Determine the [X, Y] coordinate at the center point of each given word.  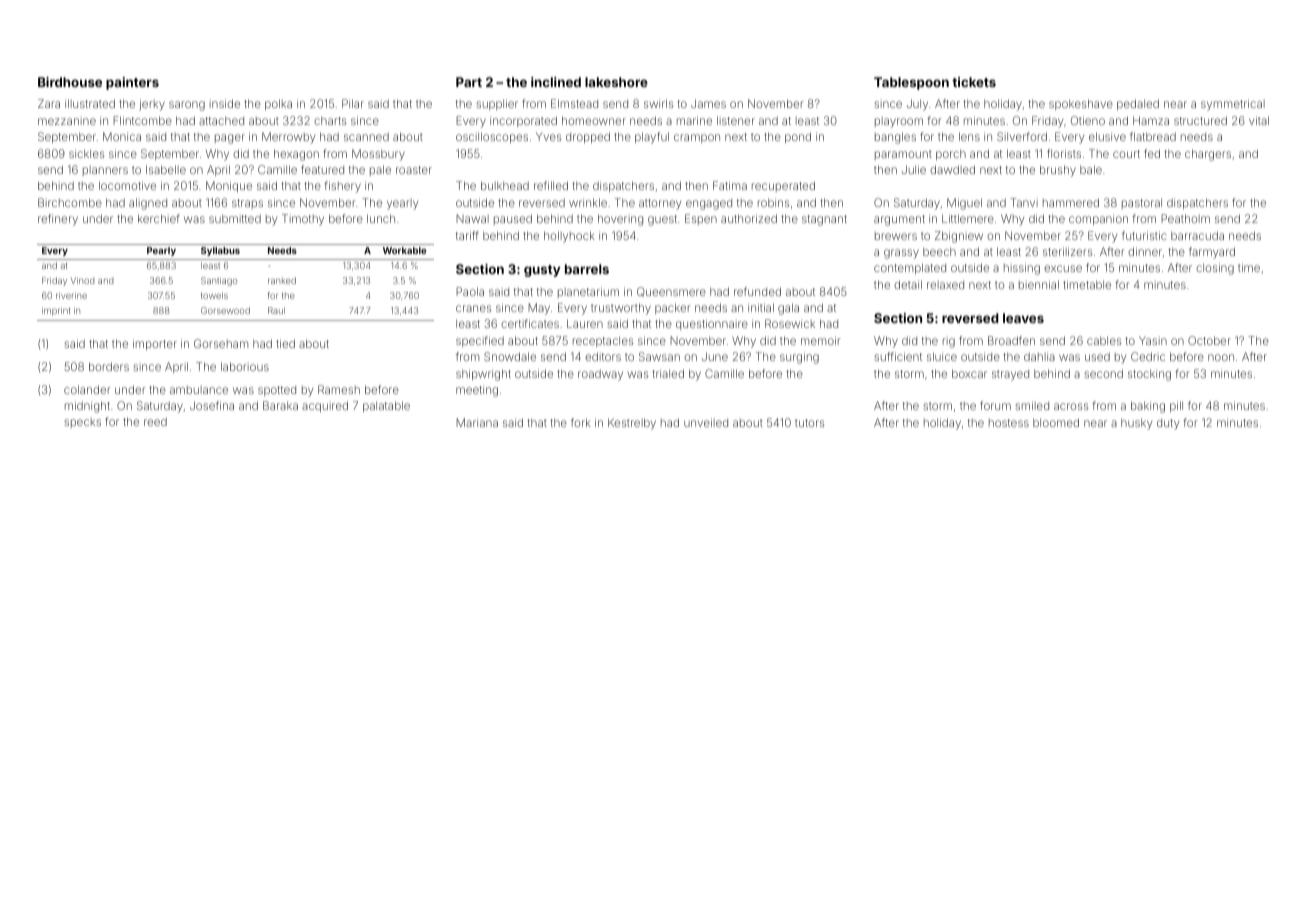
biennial [1039, 284]
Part [469, 82]
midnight [87, 407]
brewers [896, 236]
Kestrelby [632, 424]
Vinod [82, 280]
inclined [556, 82]
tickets [974, 82]
